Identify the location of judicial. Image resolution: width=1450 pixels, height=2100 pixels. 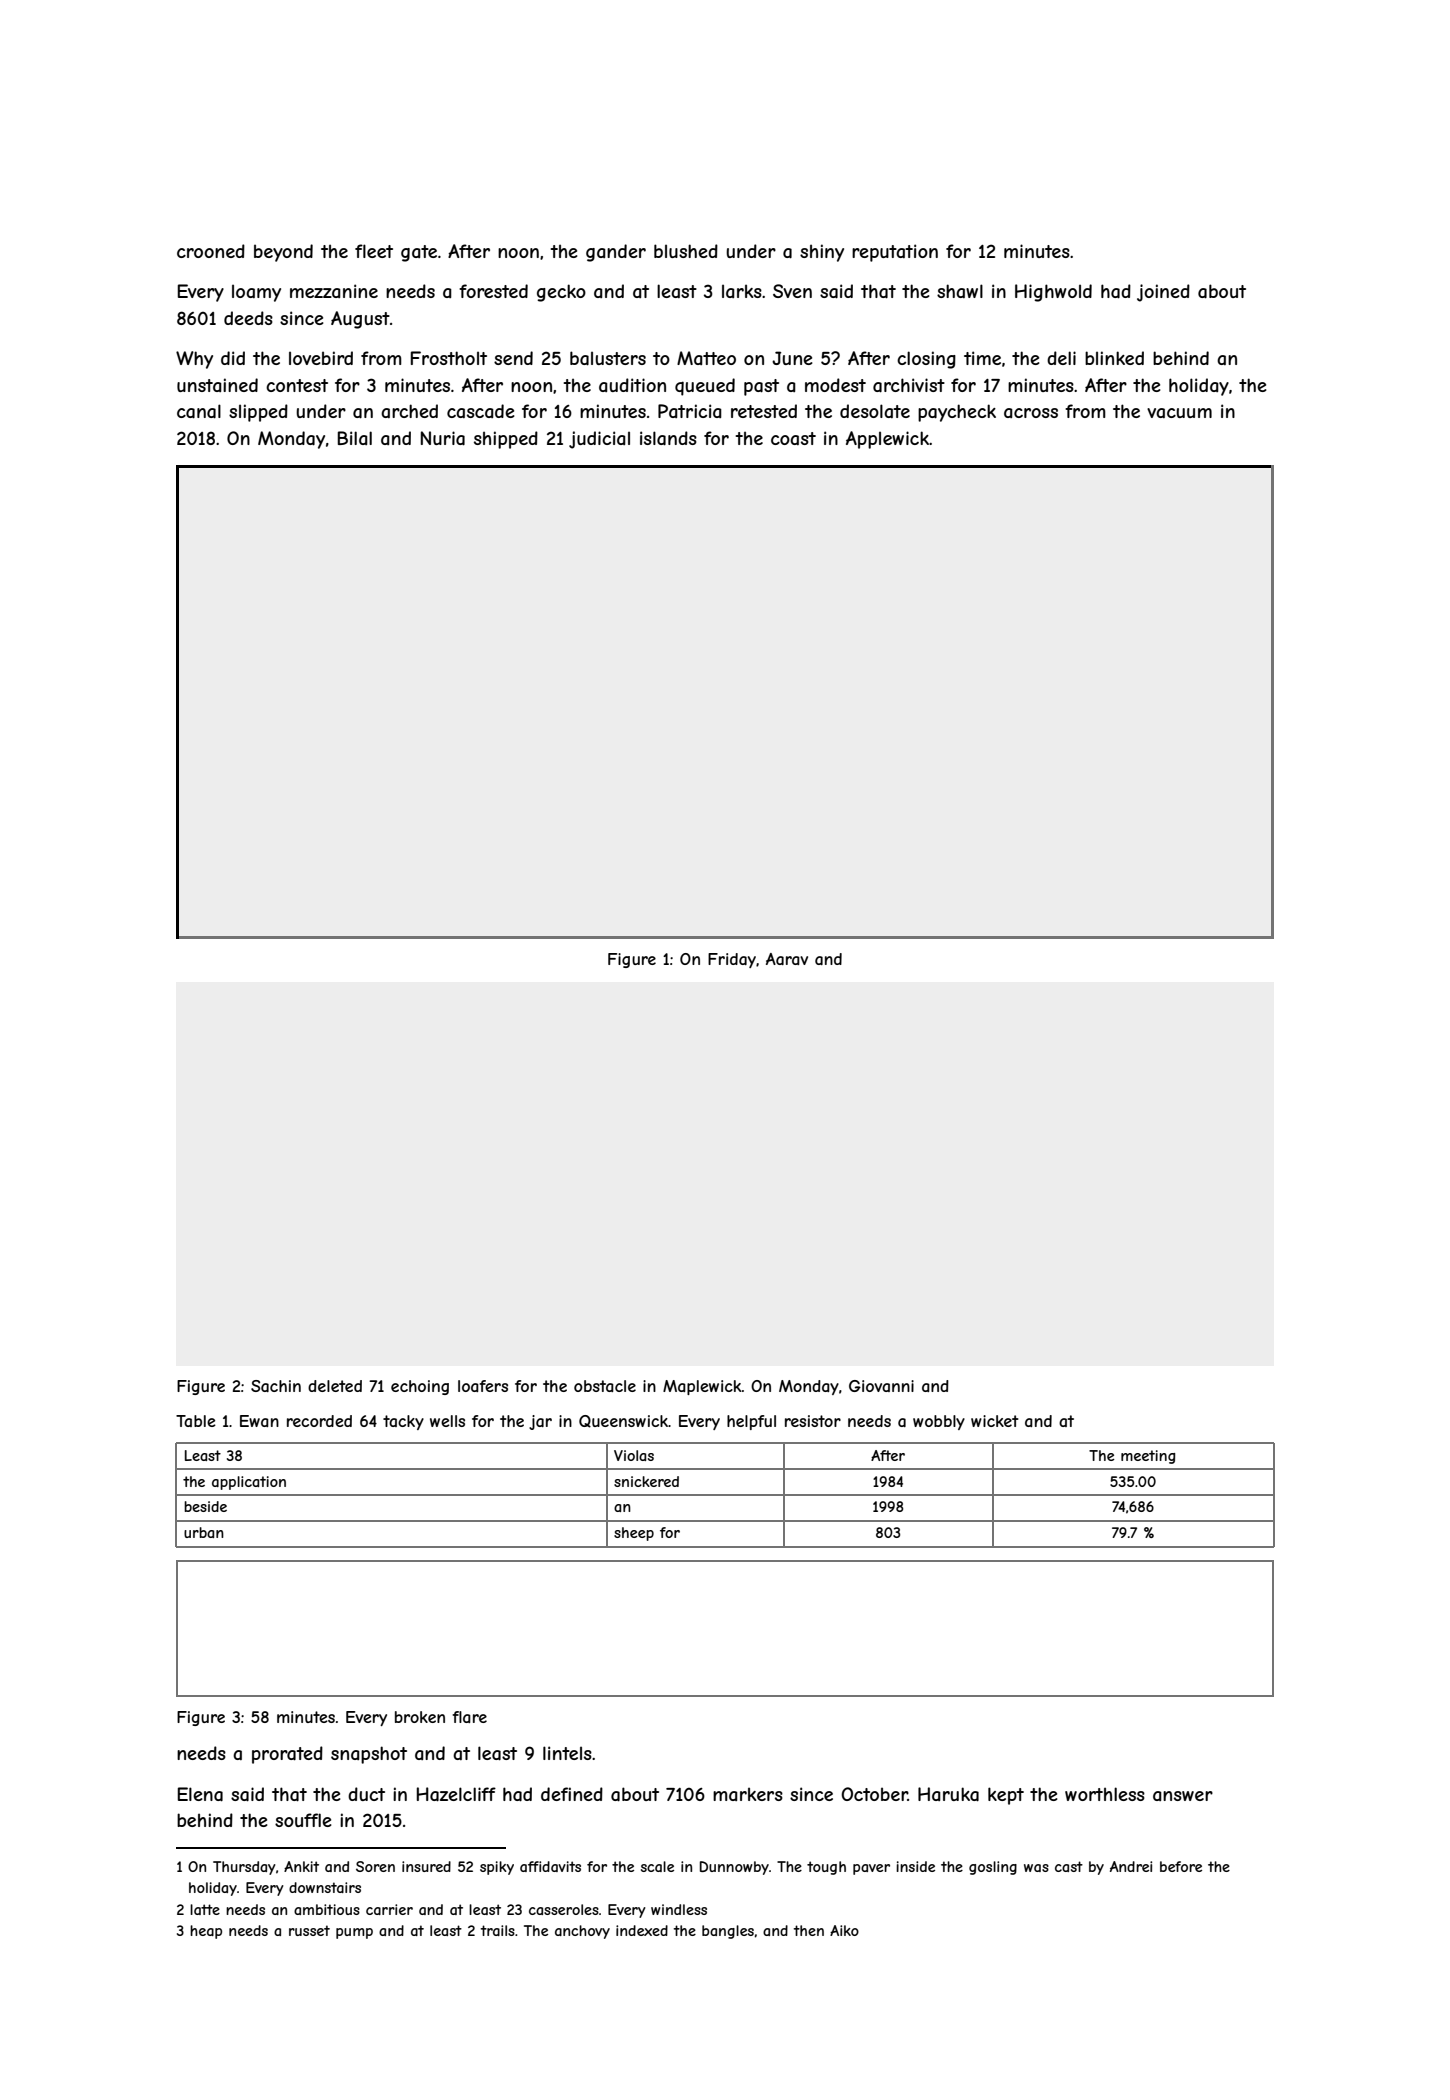
(599, 440).
